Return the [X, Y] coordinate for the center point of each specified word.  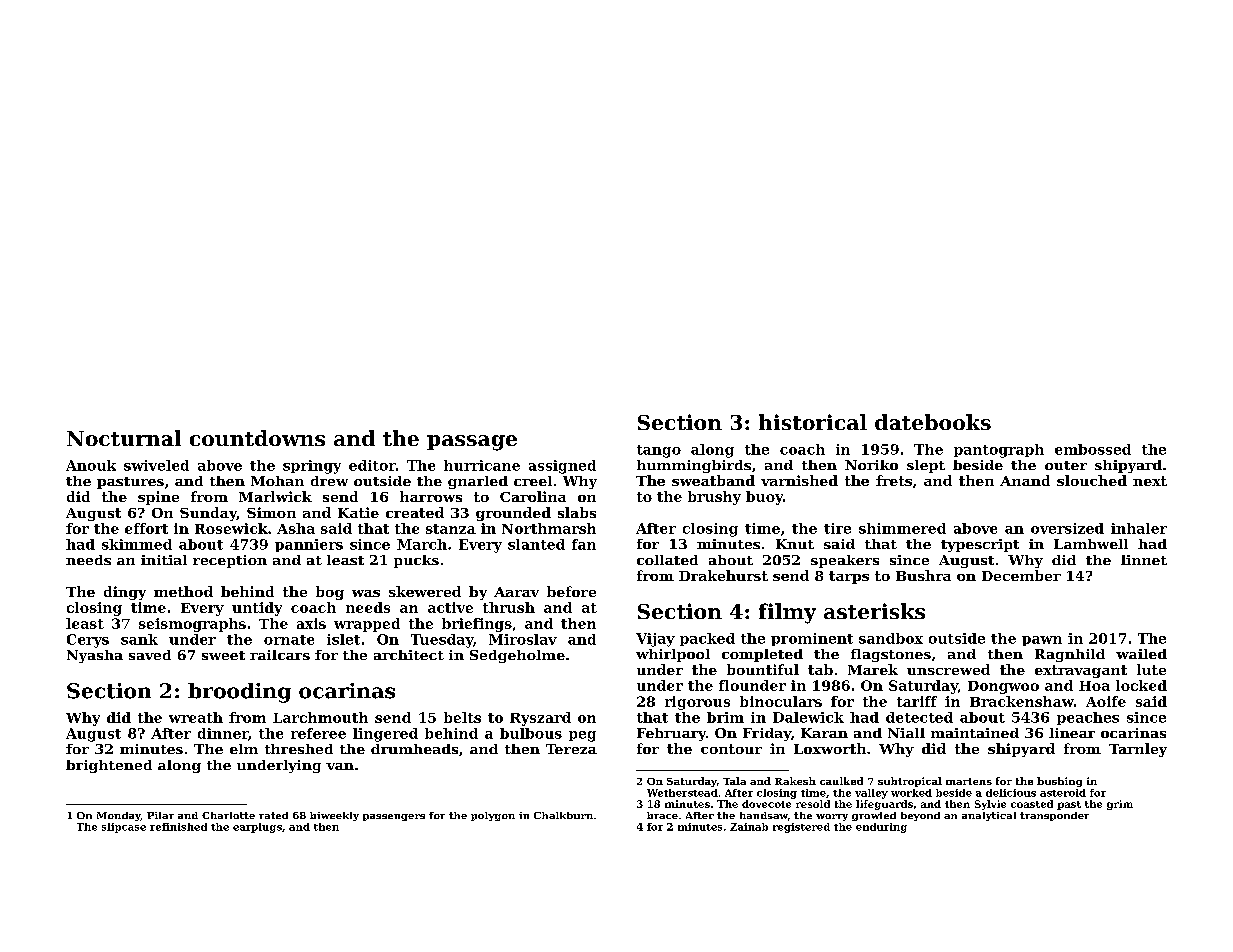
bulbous [531, 733]
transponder [1054, 816]
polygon [493, 816]
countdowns [257, 438]
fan [584, 544]
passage [472, 443]
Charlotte [228, 815]
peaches [1088, 718]
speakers [845, 561]
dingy [125, 593]
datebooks [933, 422]
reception [230, 561]
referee [318, 733]
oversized [1067, 528]
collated [667, 560]
